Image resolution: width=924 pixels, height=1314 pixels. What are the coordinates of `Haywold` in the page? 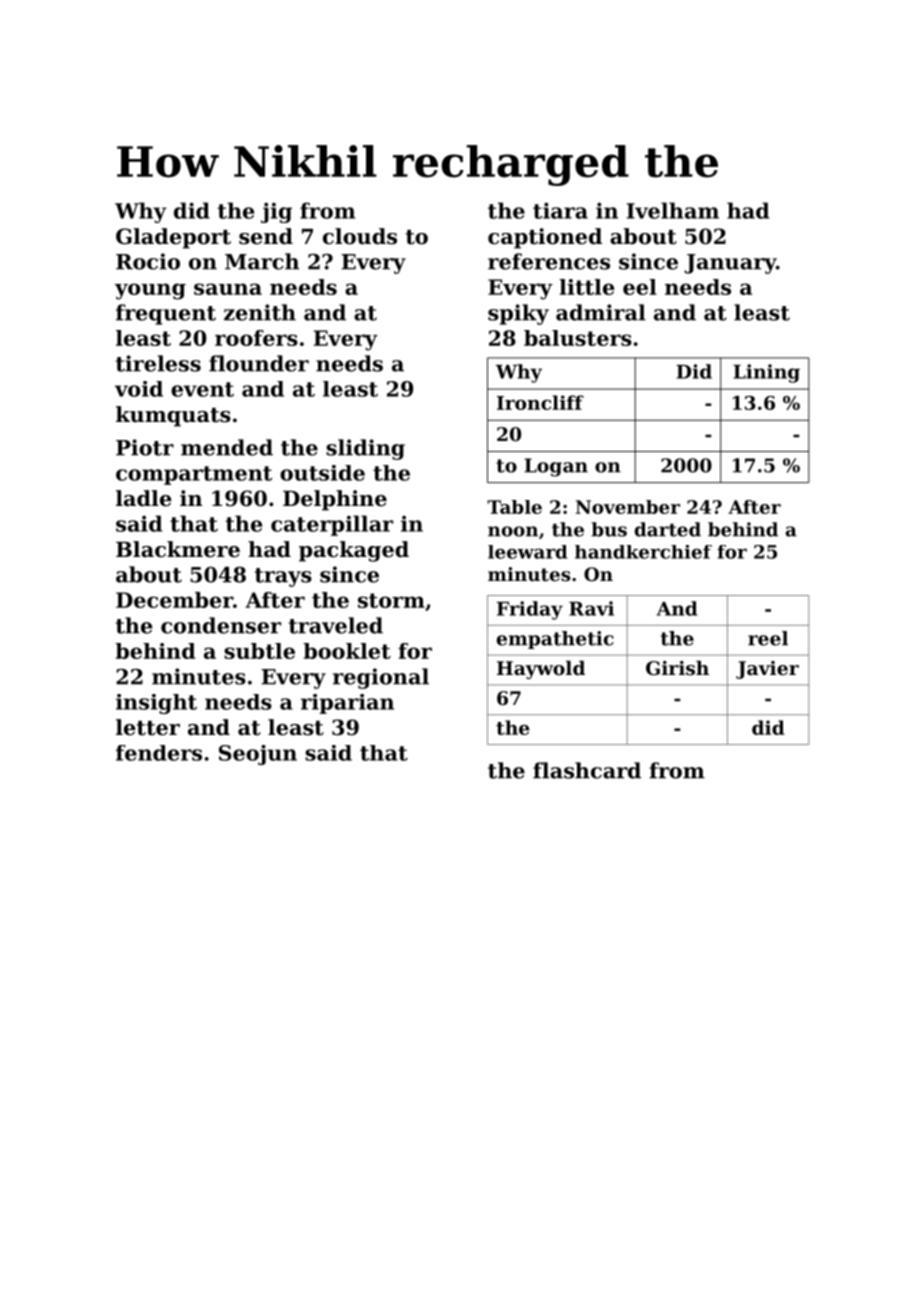 It's located at (541, 669).
